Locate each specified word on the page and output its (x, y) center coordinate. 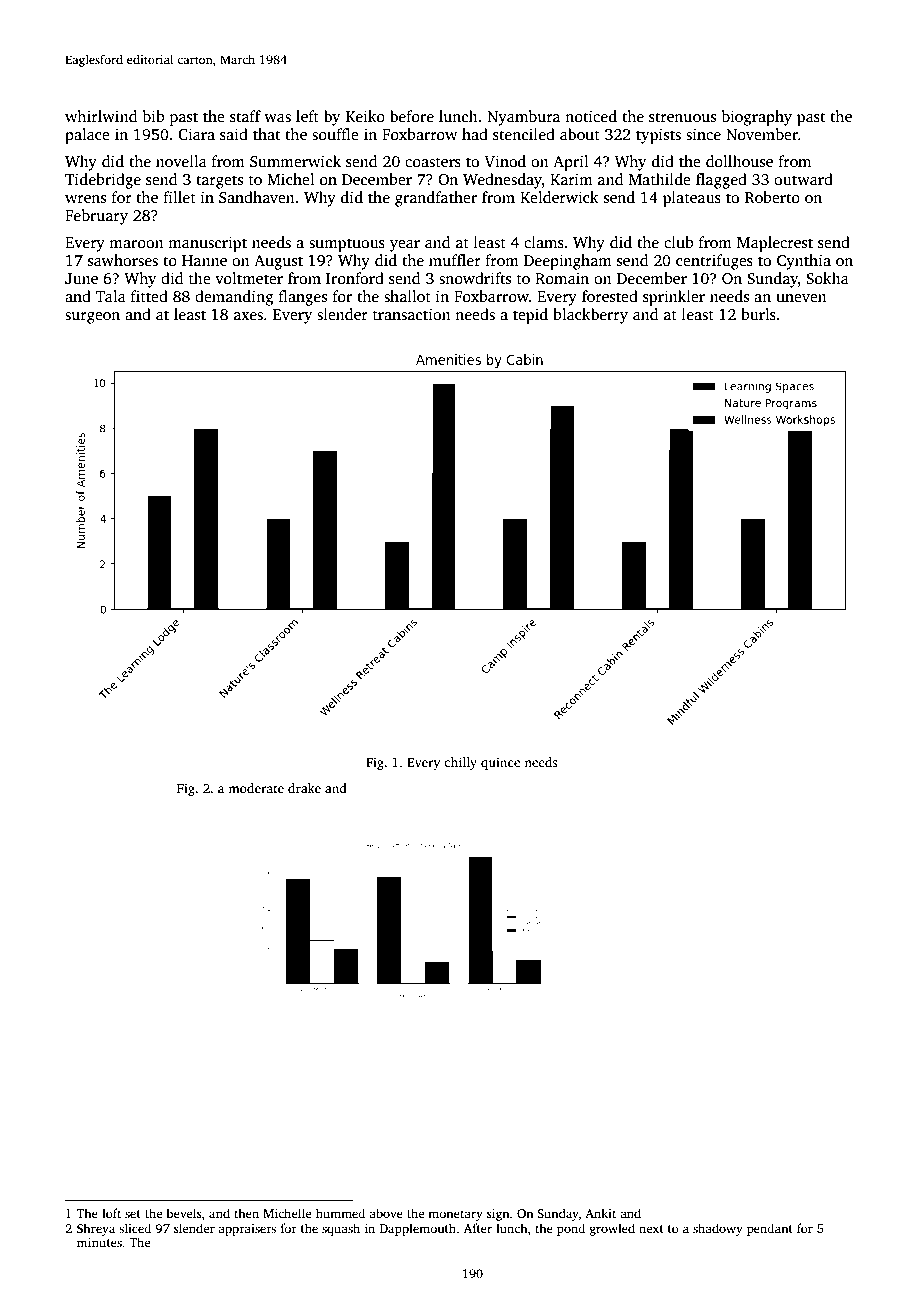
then (246, 1213)
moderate (256, 788)
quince (500, 763)
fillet (179, 197)
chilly (460, 763)
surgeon (92, 318)
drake (304, 788)
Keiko (365, 116)
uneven (801, 298)
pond (571, 1229)
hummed (340, 1213)
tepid (530, 316)
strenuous (682, 117)
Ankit (600, 1213)
